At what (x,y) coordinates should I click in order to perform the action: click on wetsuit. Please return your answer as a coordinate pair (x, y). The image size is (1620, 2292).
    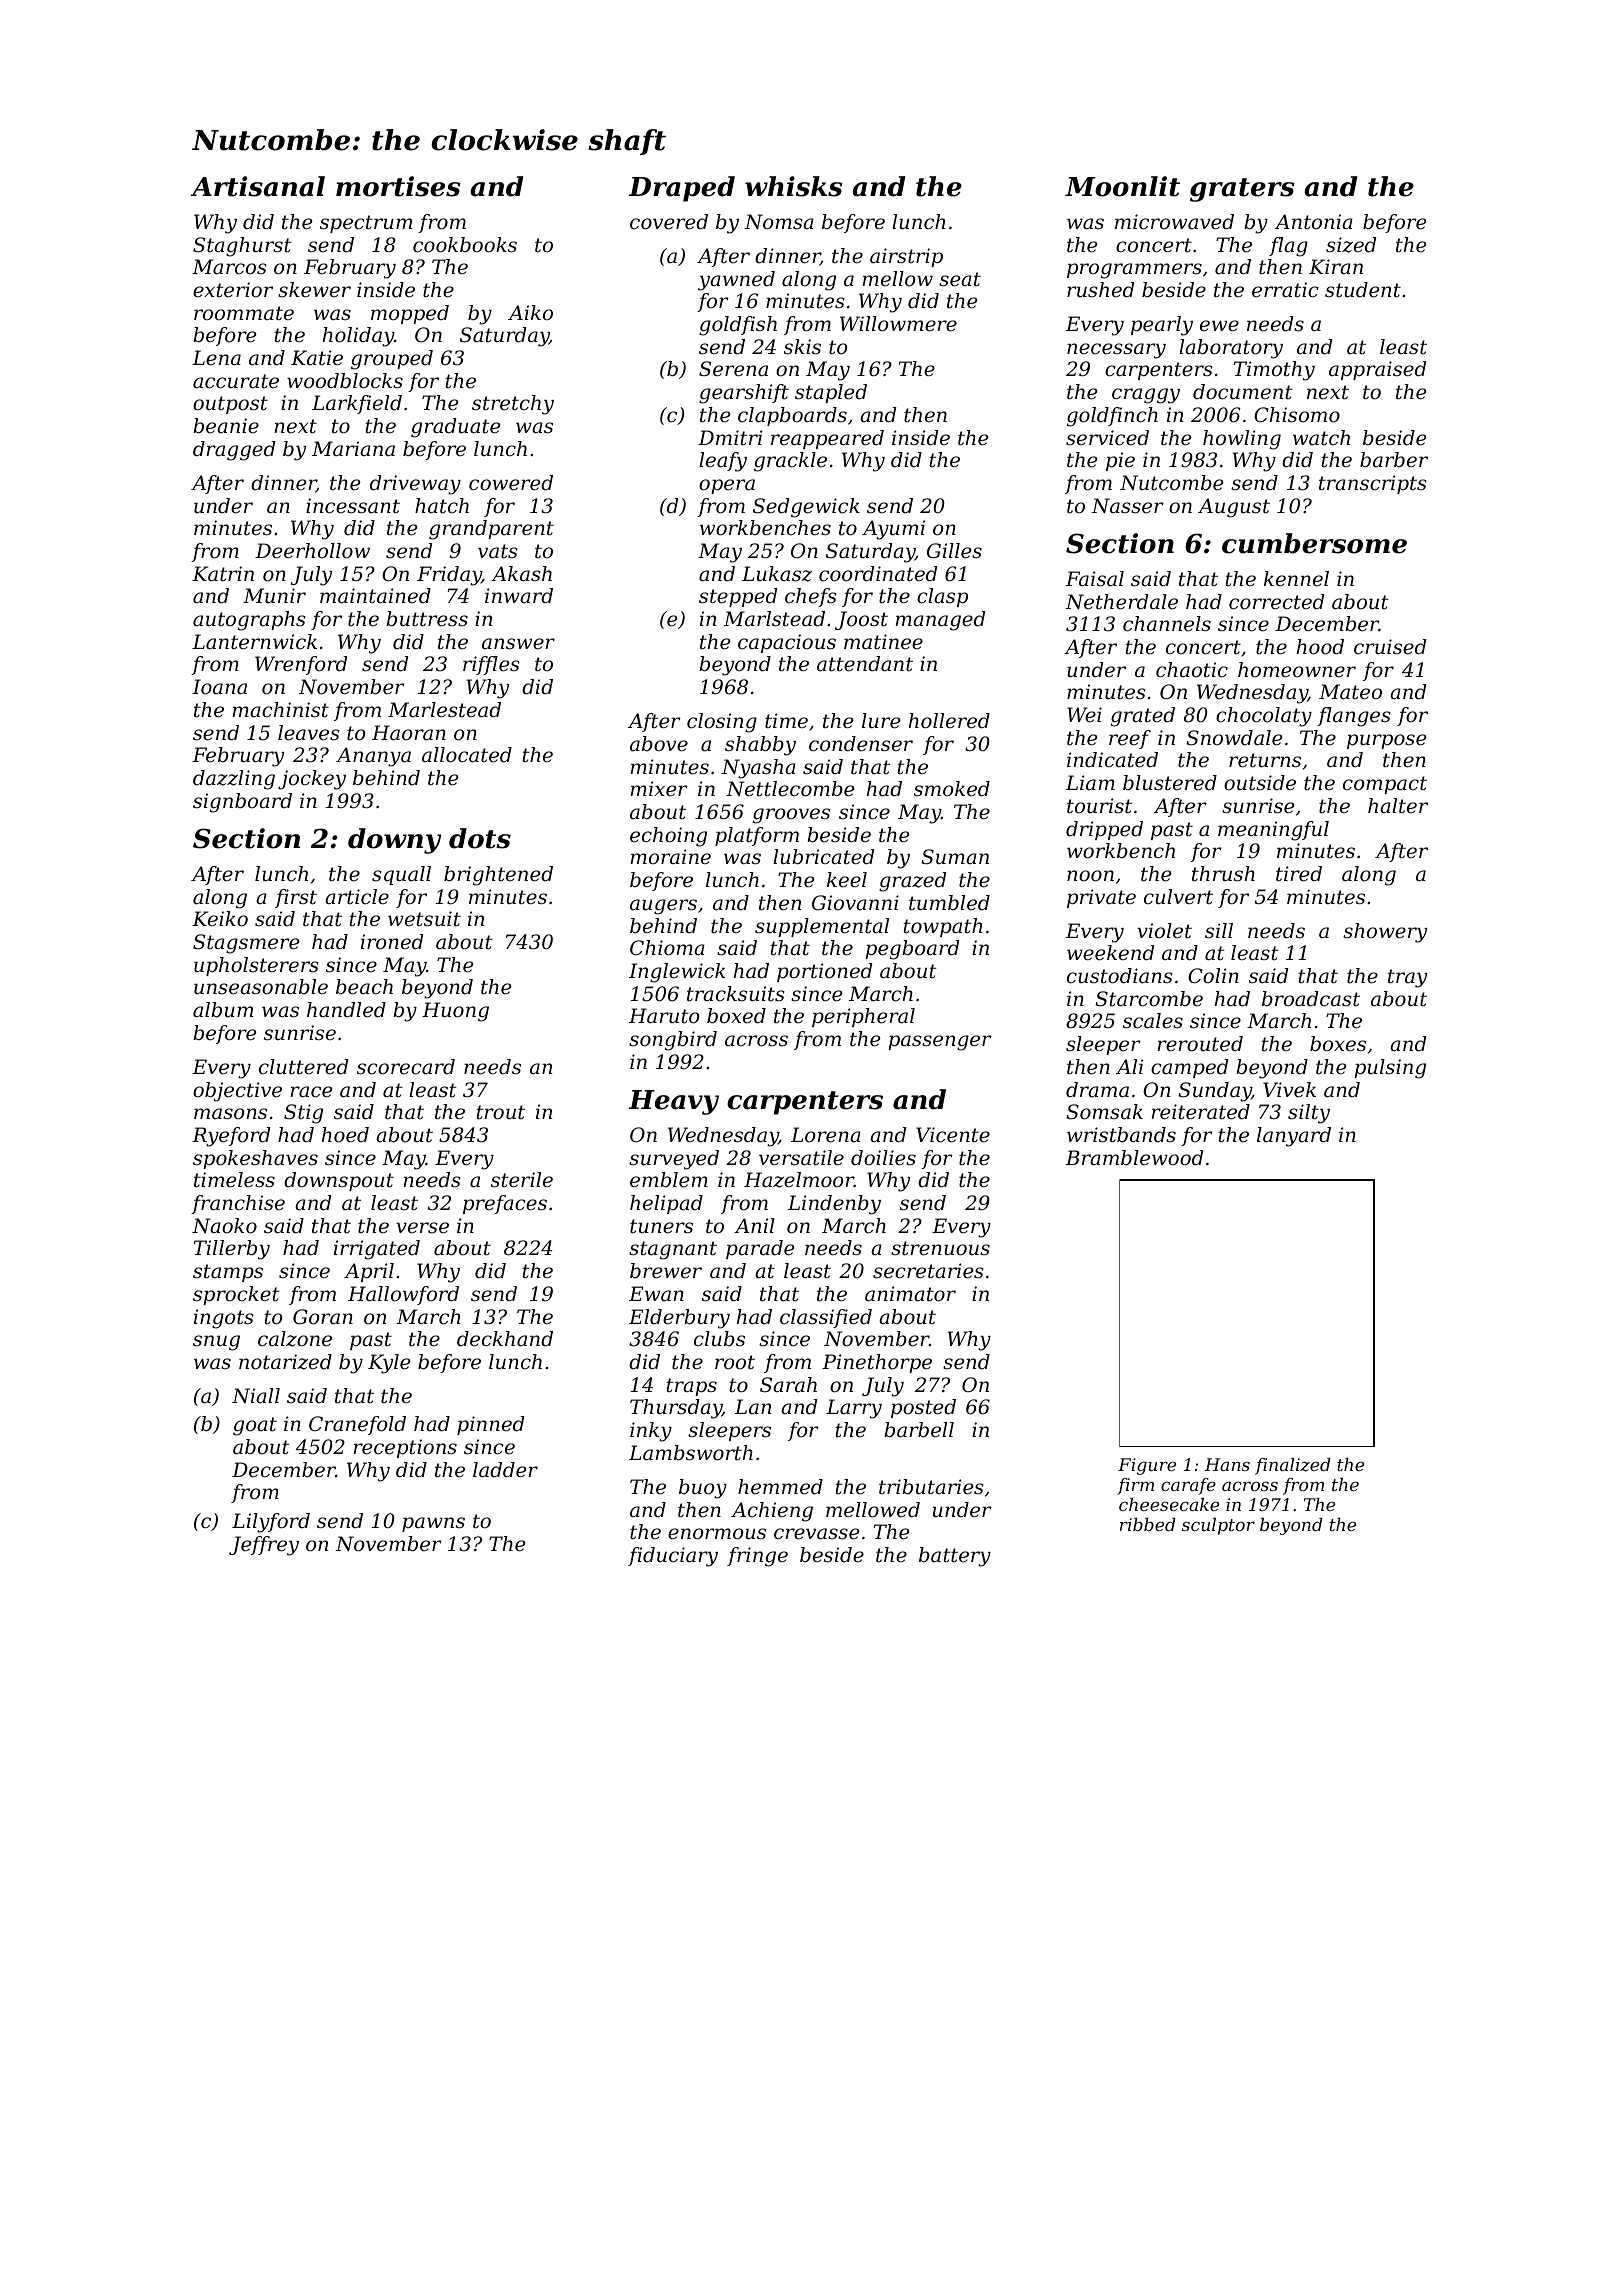
    Looking at the image, I should click on (424, 919).
